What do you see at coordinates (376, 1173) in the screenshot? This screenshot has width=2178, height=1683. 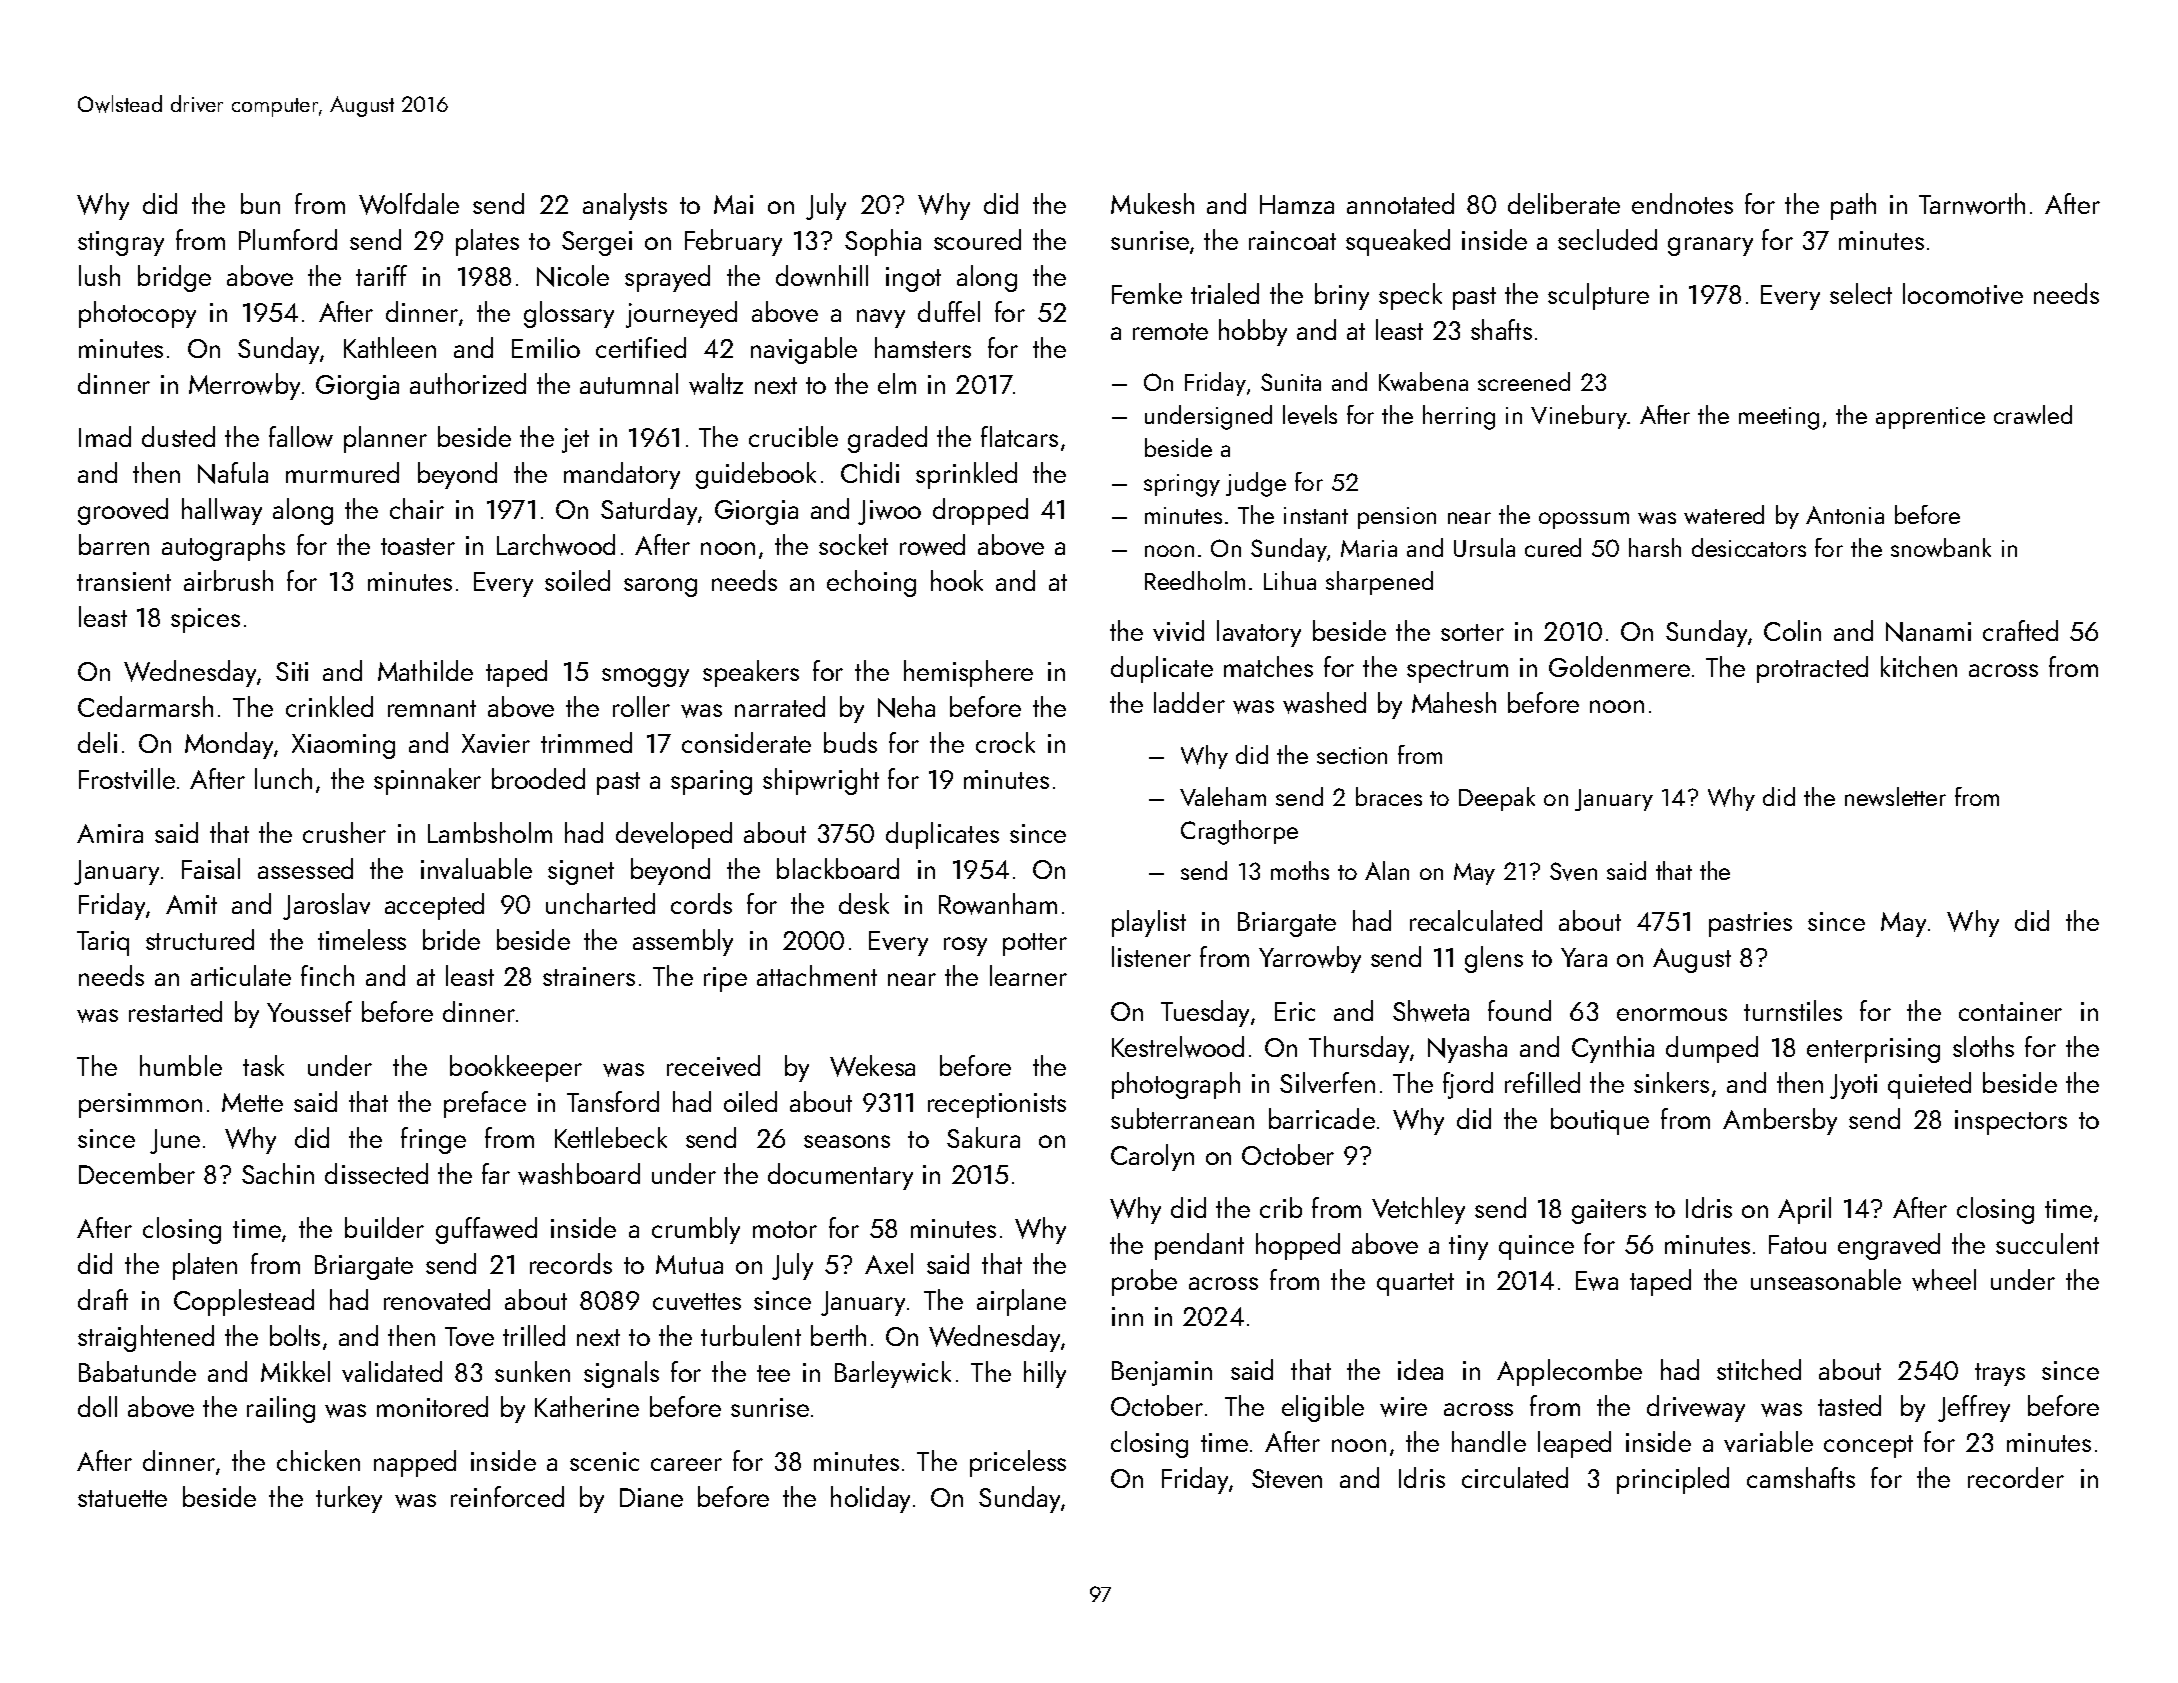 I see `dissected` at bounding box center [376, 1173].
